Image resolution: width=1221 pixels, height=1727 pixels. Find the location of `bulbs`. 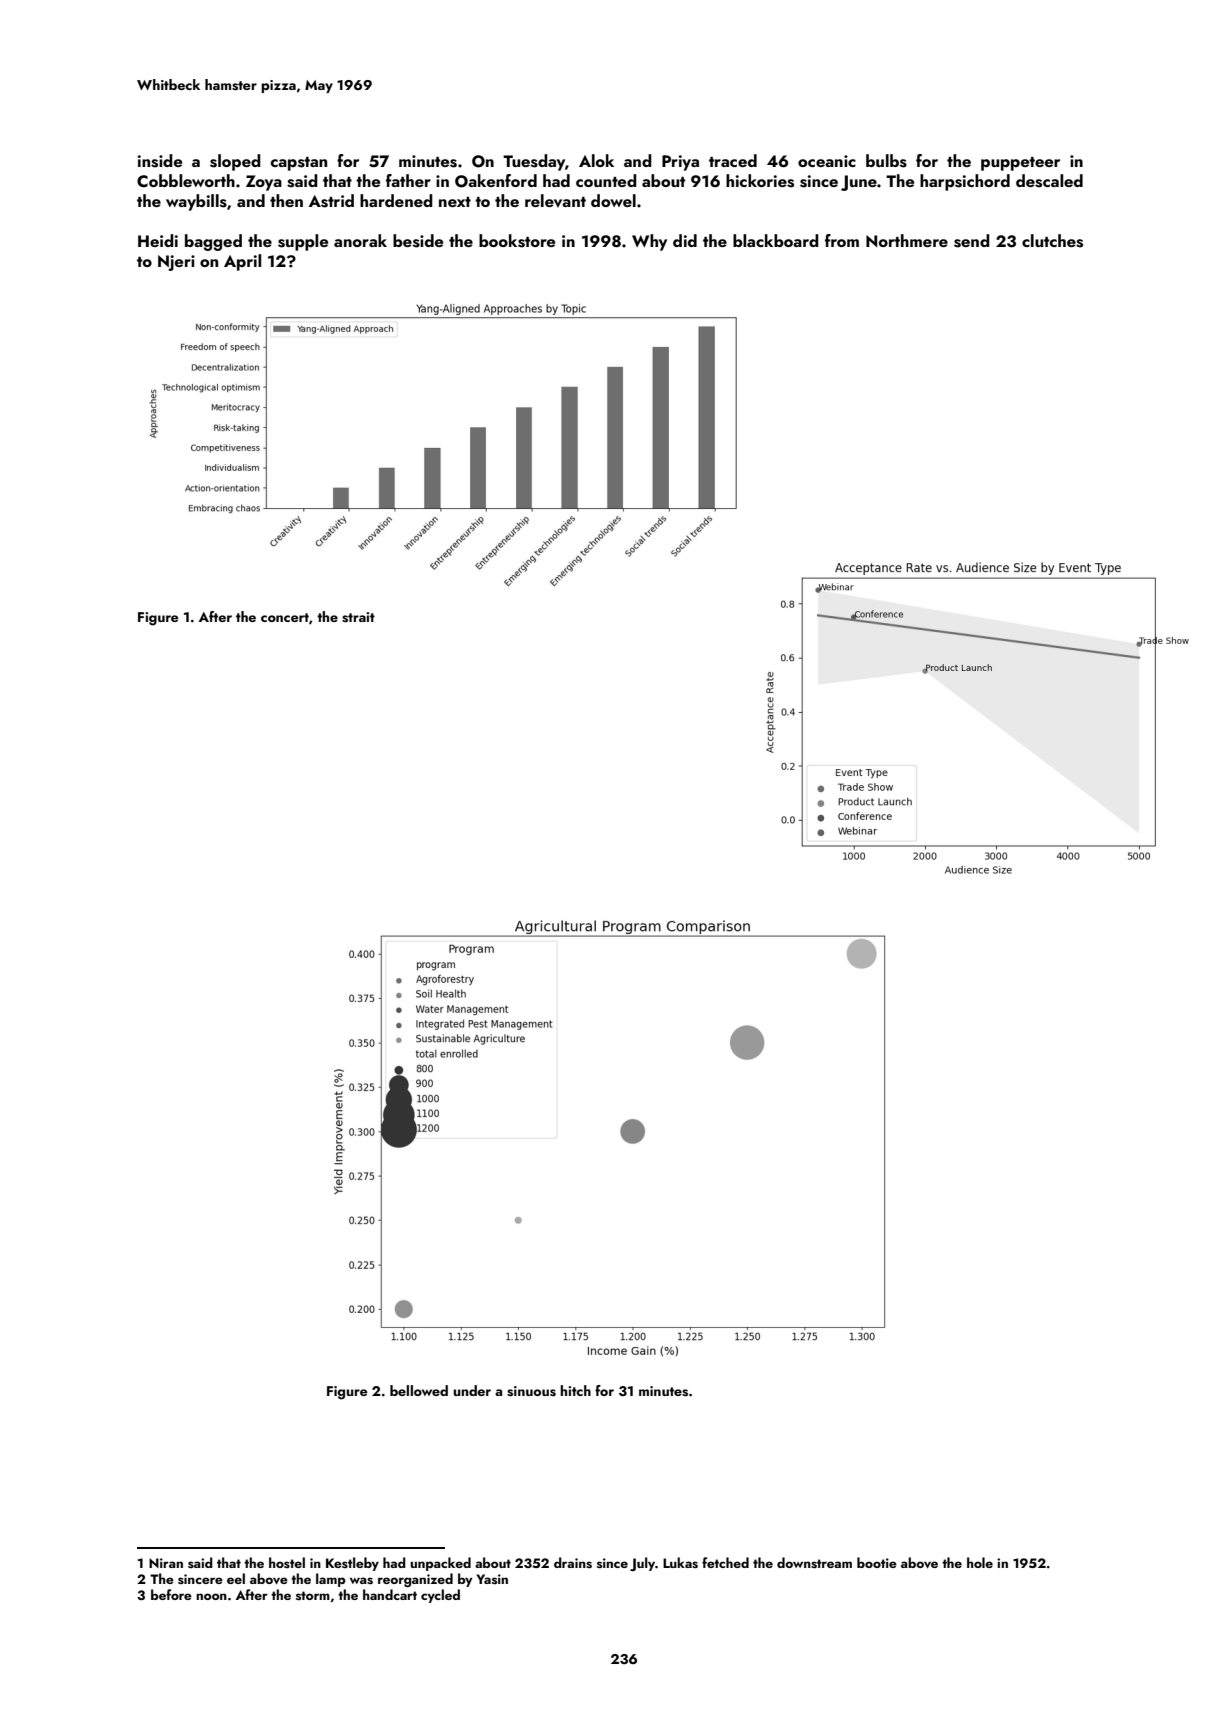

bulbs is located at coordinates (886, 161).
